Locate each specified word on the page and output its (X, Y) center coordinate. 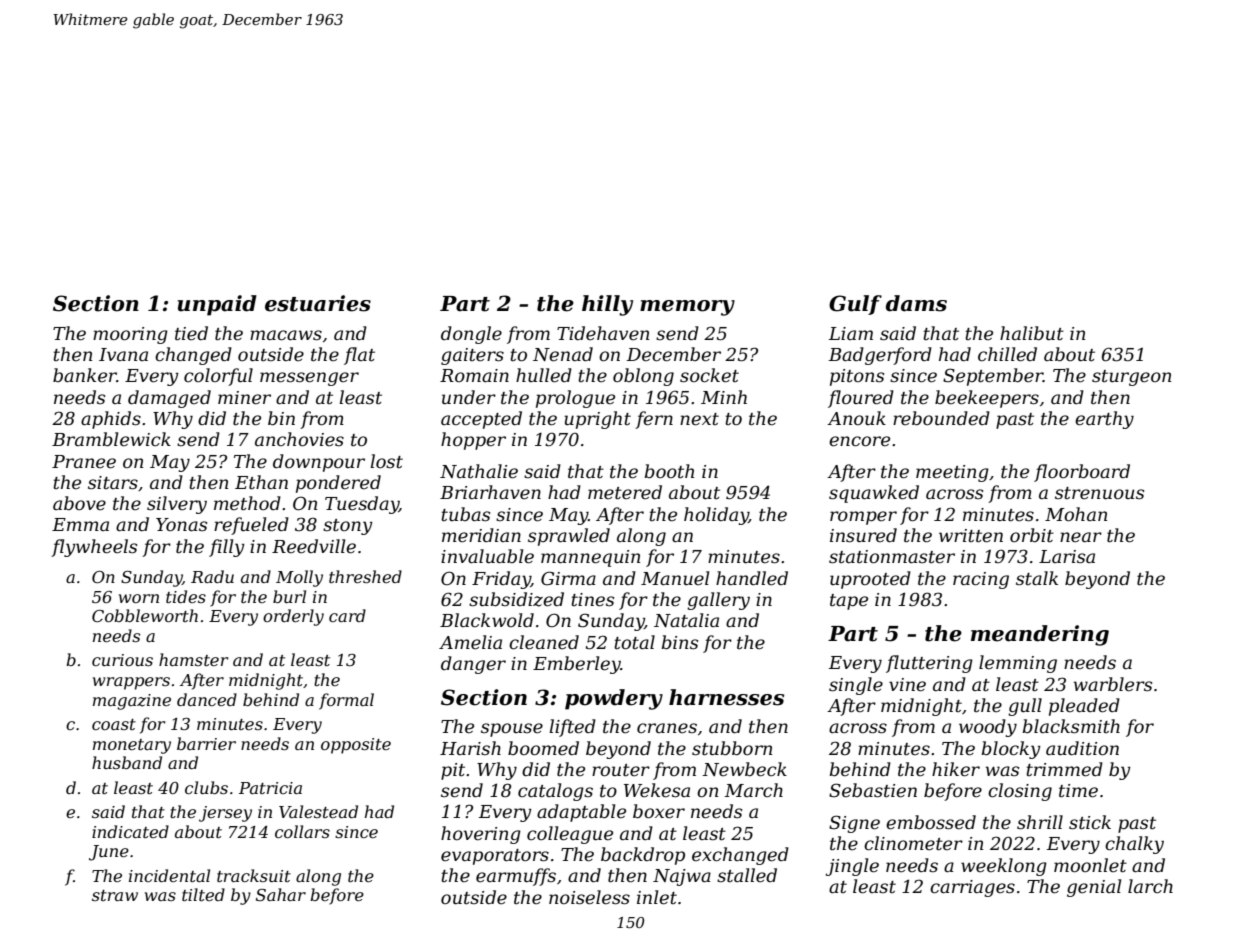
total (634, 642)
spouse (512, 730)
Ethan (261, 482)
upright (597, 420)
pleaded (1084, 707)
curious (122, 660)
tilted (203, 894)
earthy (1104, 420)
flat (359, 356)
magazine (132, 702)
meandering (1040, 635)
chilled (1007, 354)
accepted (481, 420)
